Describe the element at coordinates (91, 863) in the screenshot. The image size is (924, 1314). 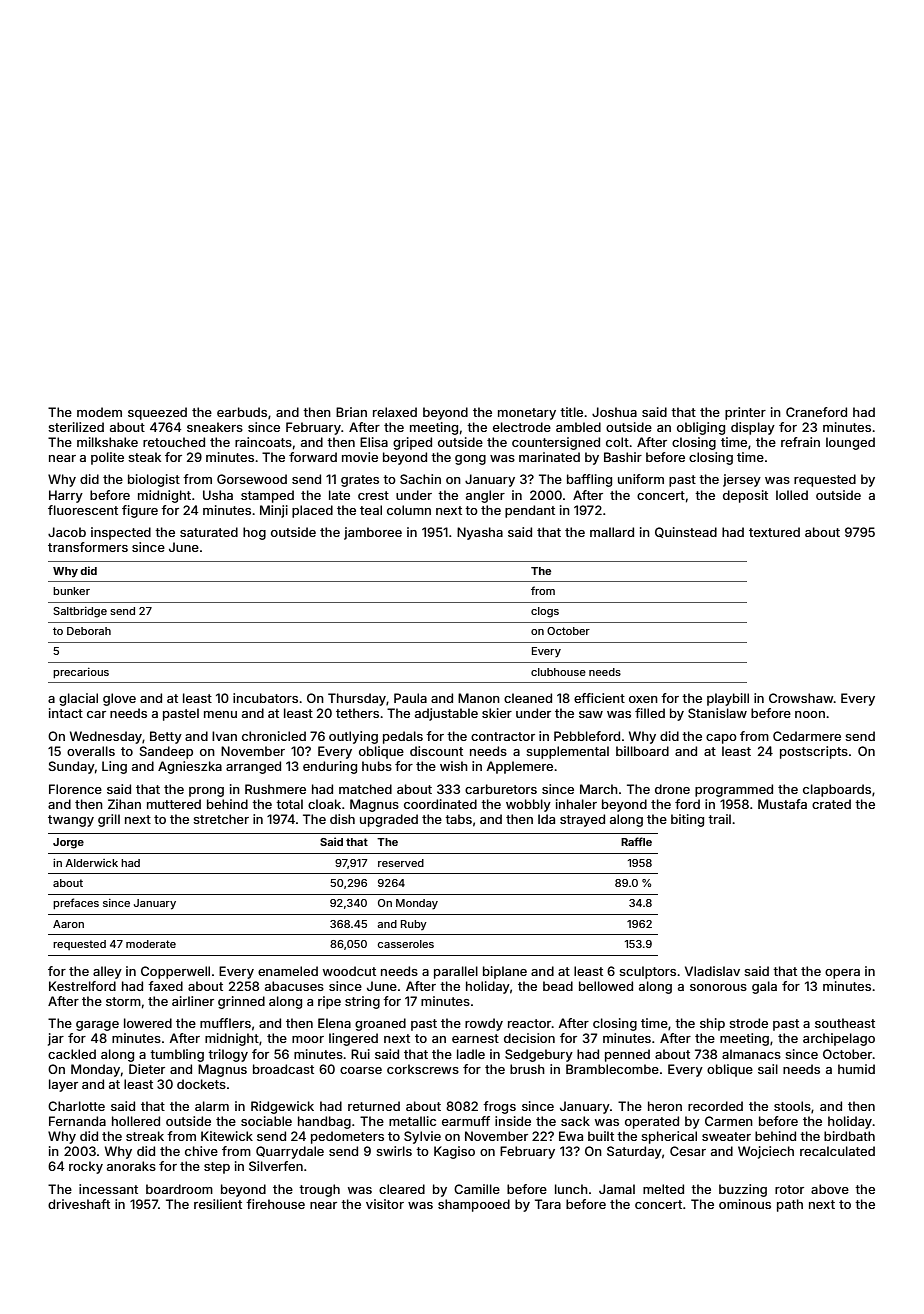
I see `Alderwick` at that location.
